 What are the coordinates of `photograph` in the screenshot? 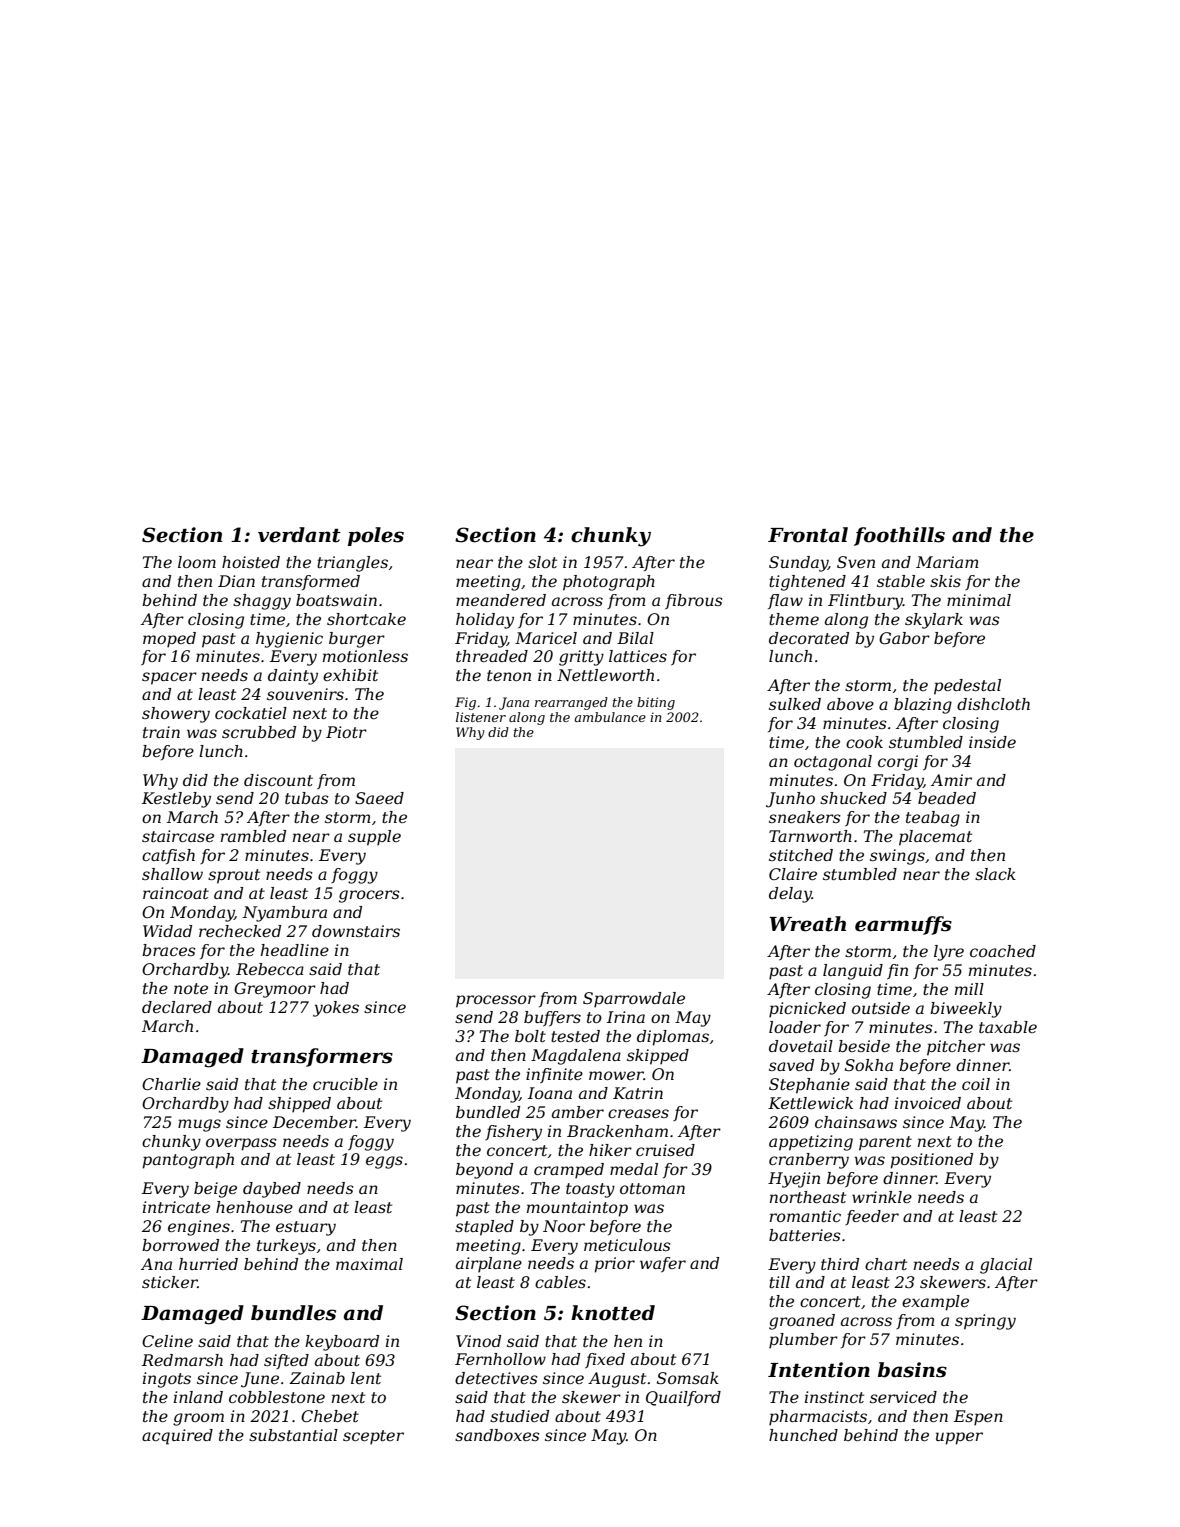 It's located at (609, 583).
